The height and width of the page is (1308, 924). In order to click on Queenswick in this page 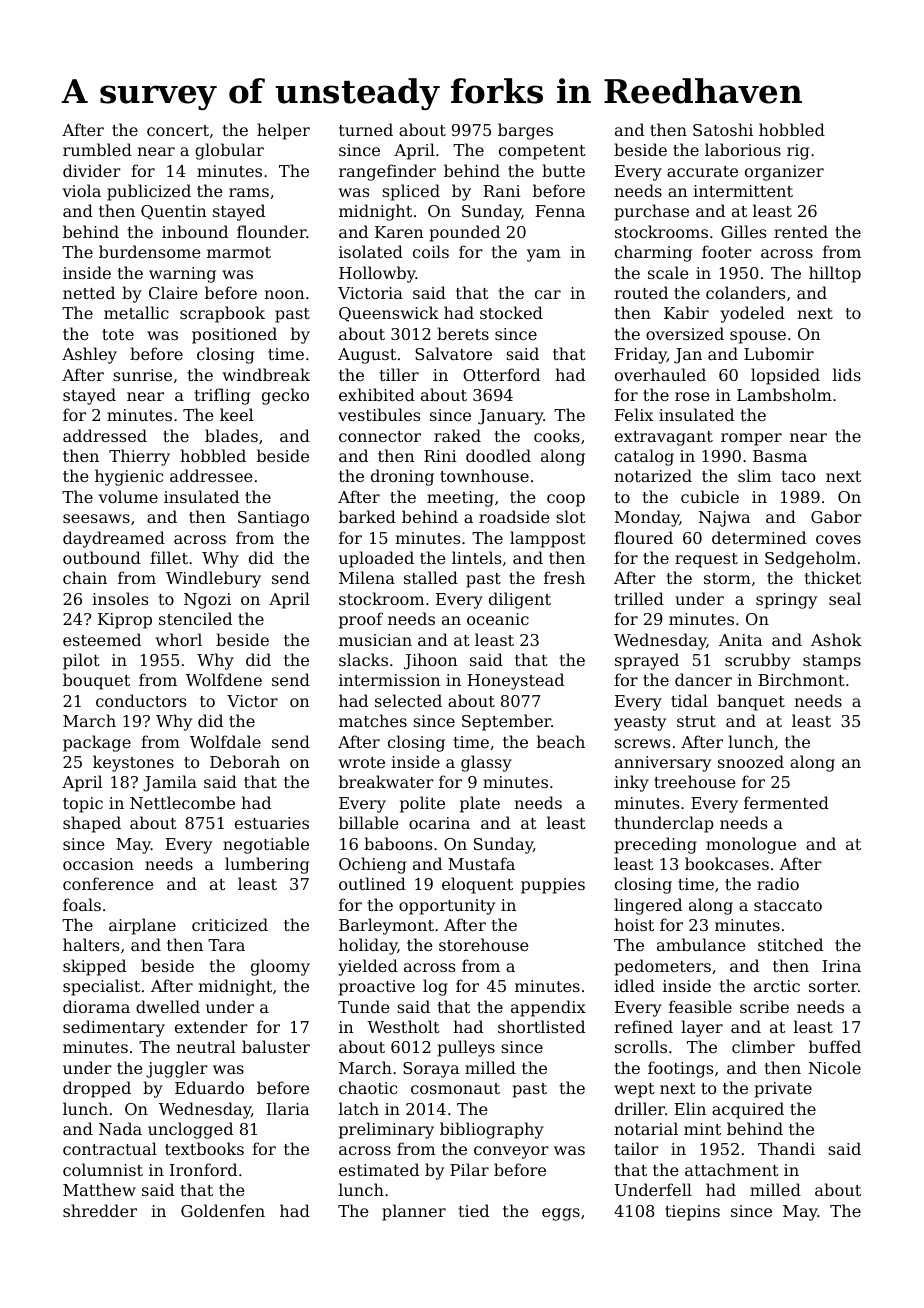, I will do `click(389, 314)`.
